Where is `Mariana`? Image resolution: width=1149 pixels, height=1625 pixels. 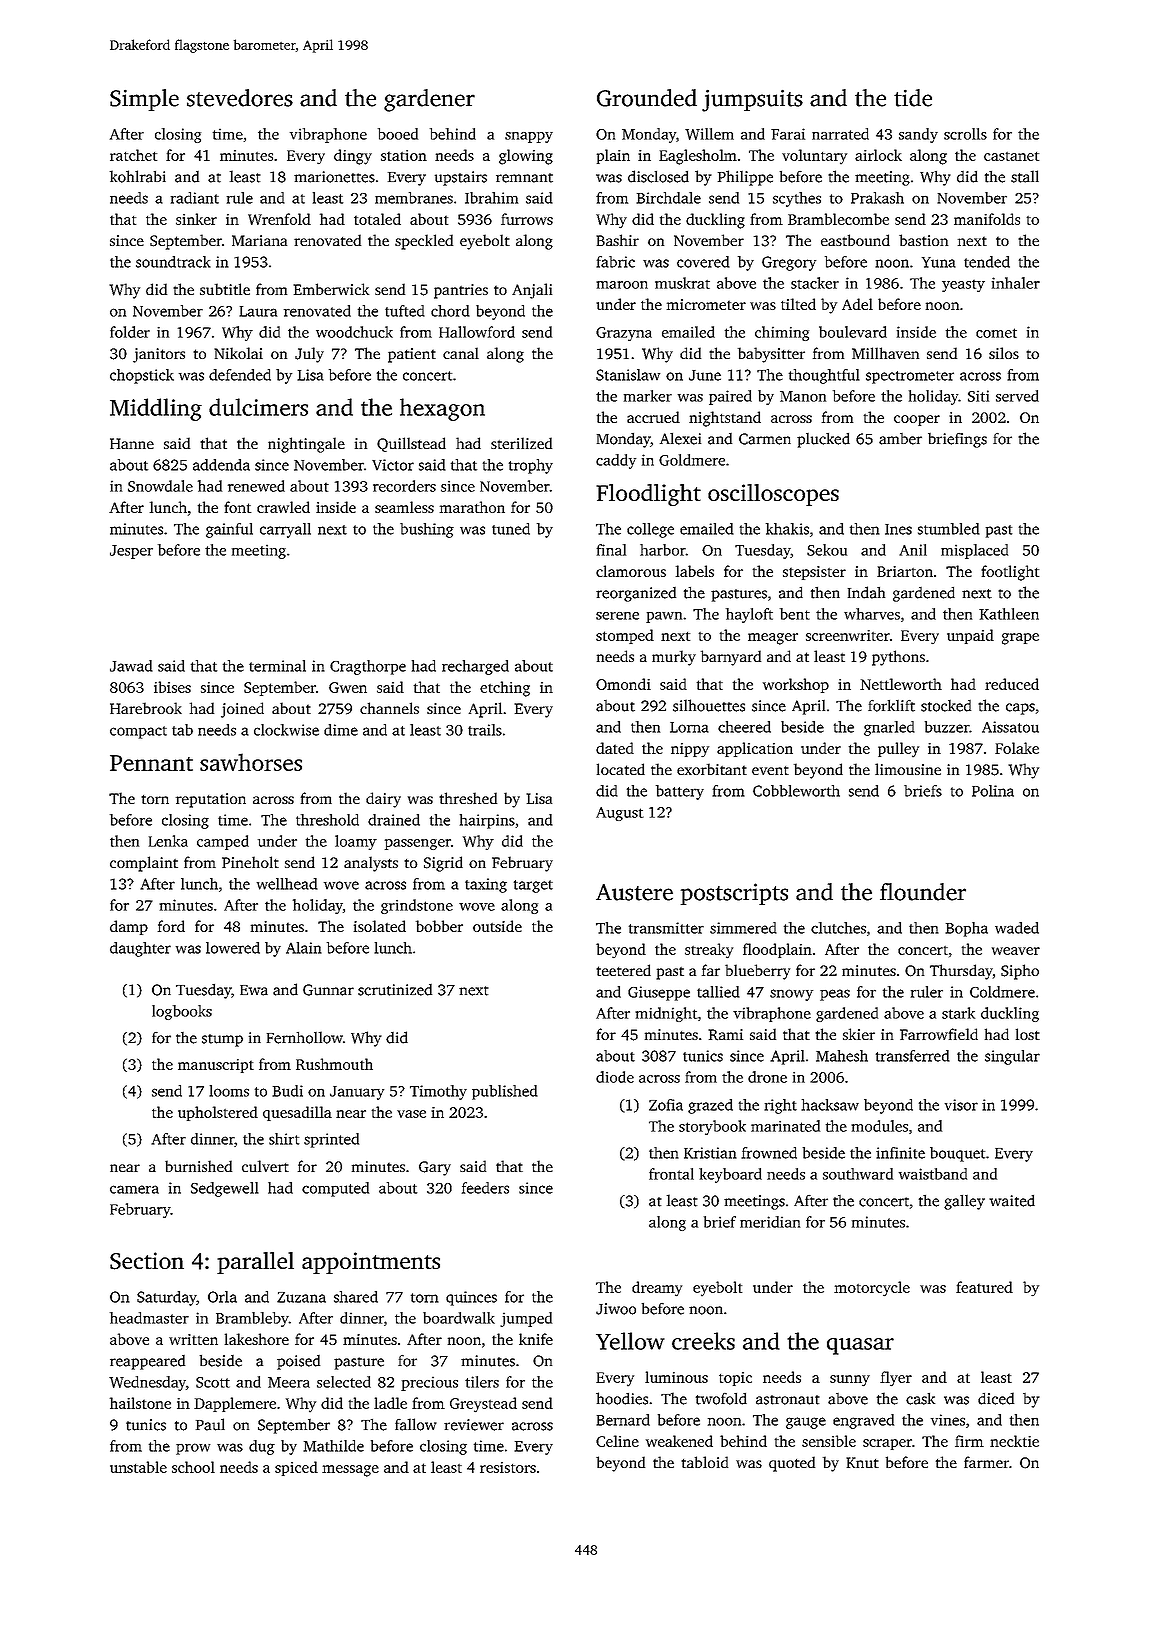
Mariana is located at coordinates (259, 240).
